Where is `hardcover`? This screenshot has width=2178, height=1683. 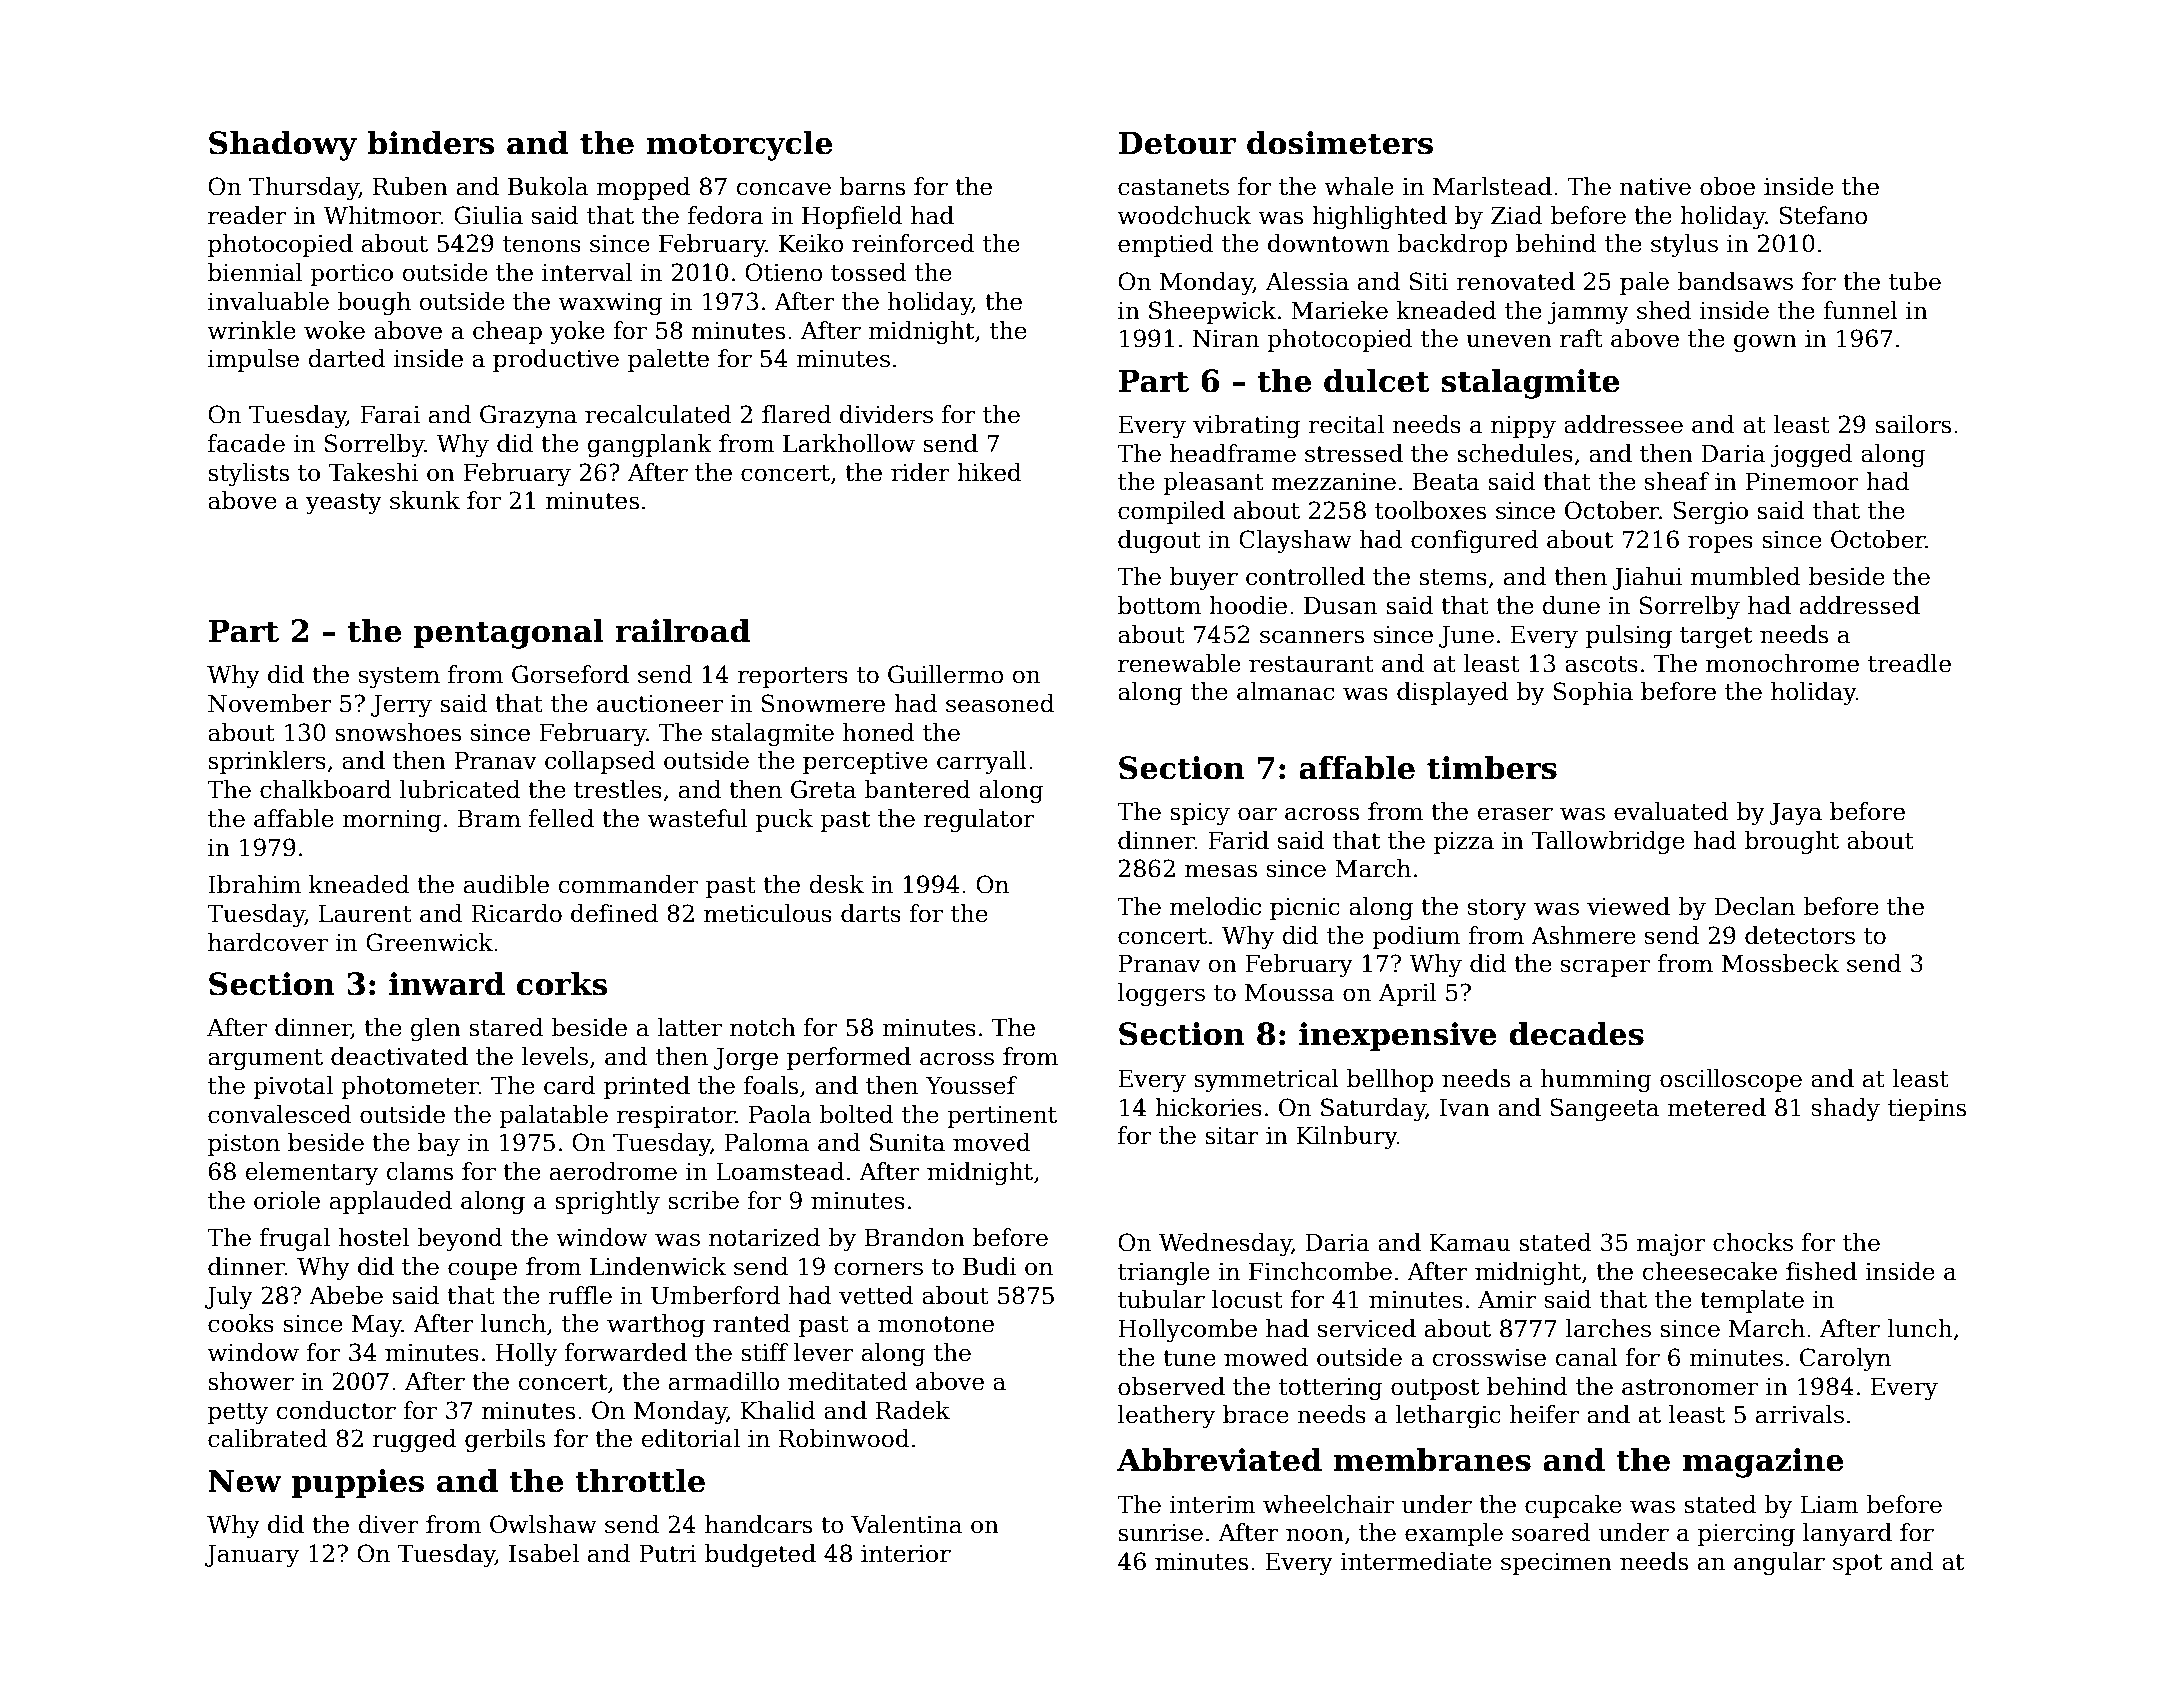
hardcover is located at coordinates (268, 942).
